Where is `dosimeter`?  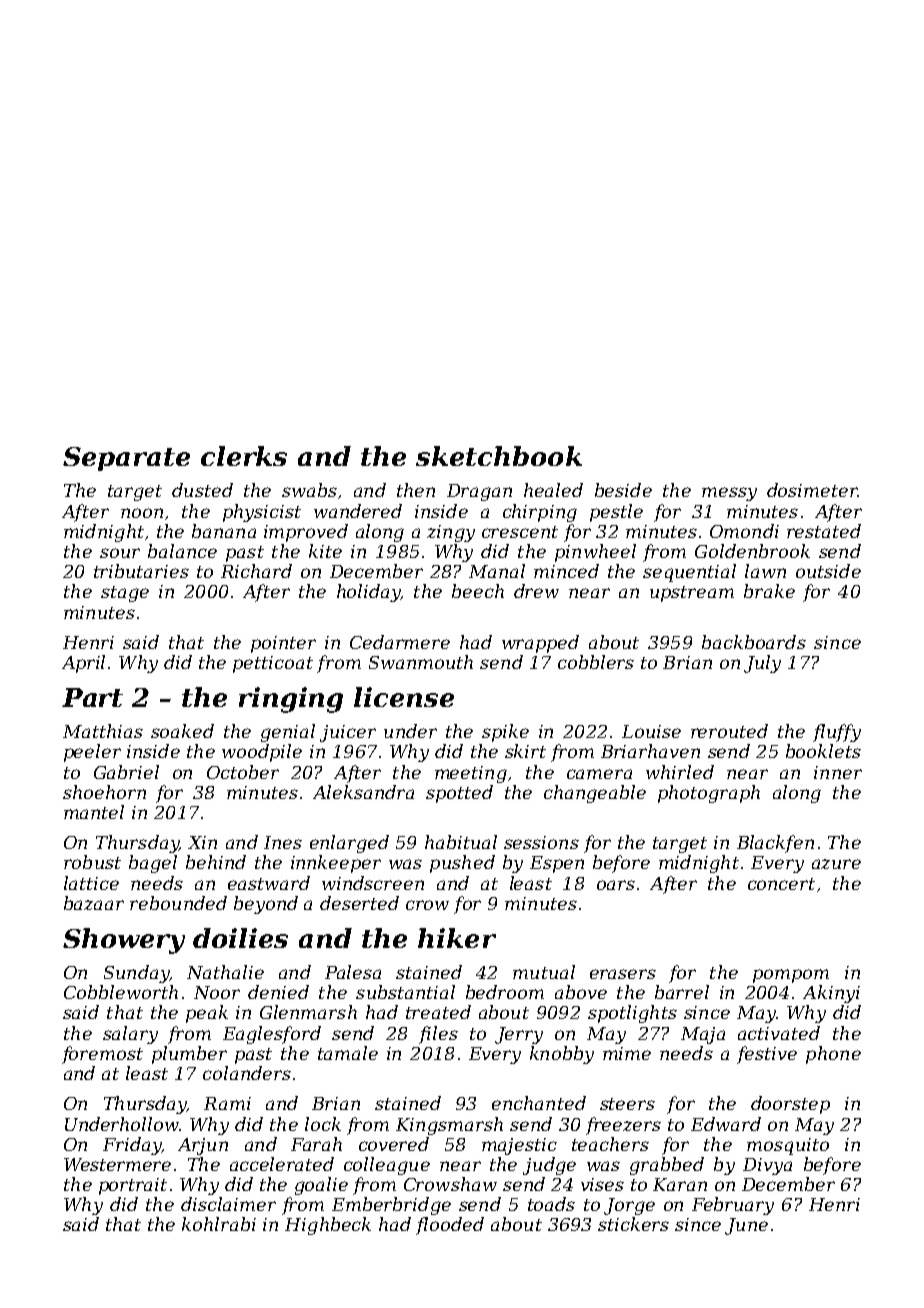
dosimeter is located at coordinates (812, 490).
